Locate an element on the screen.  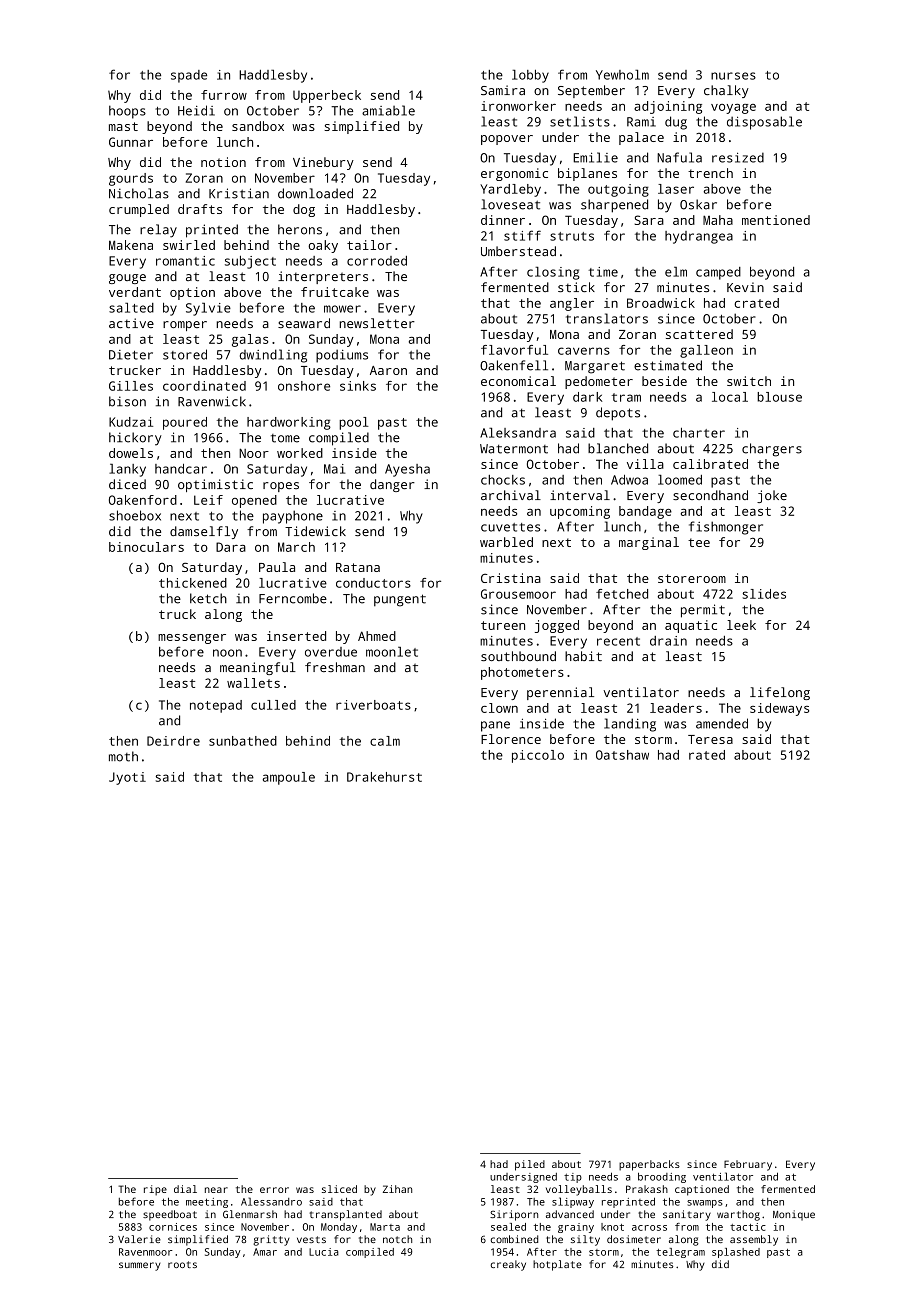
hotplate is located at coordinates (557, 1265).
